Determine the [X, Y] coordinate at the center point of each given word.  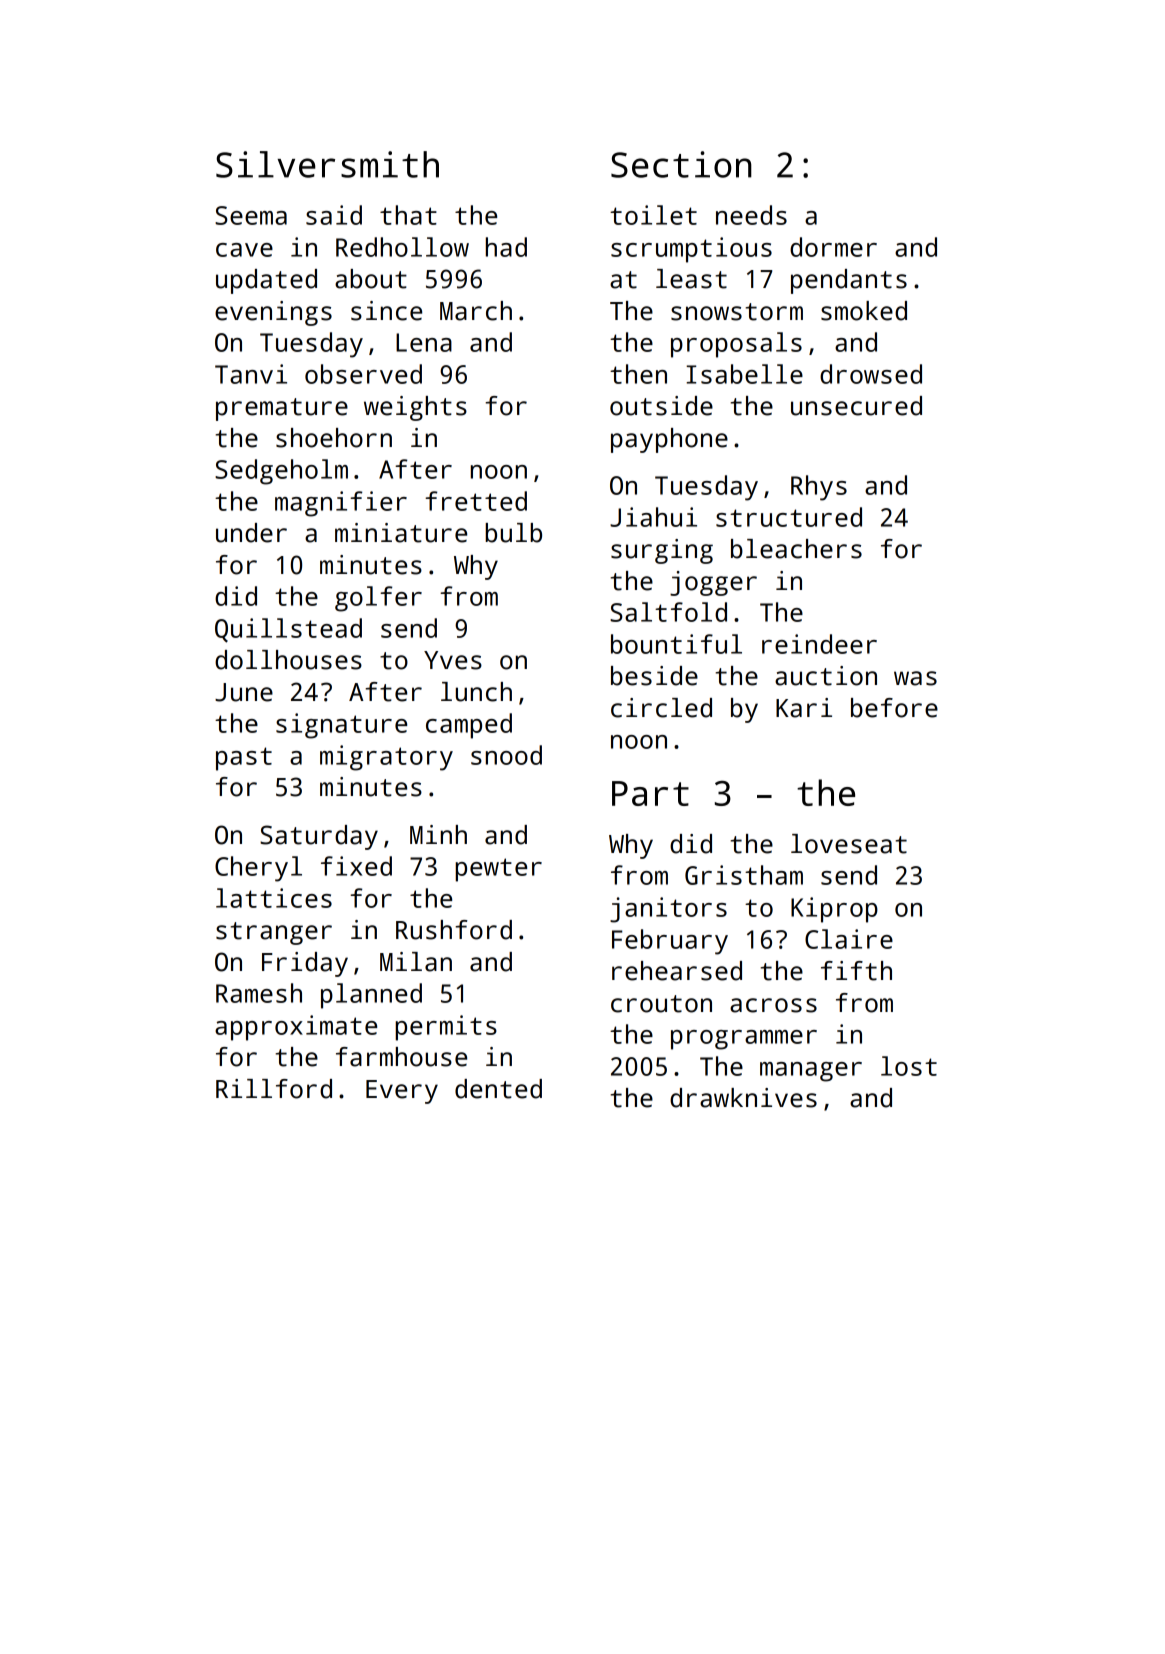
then [638, 374]
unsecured [856, 406]
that [408, 215]
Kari [804, 708]
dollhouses [288, 660]
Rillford [274, 1089]
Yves [453, 660]
